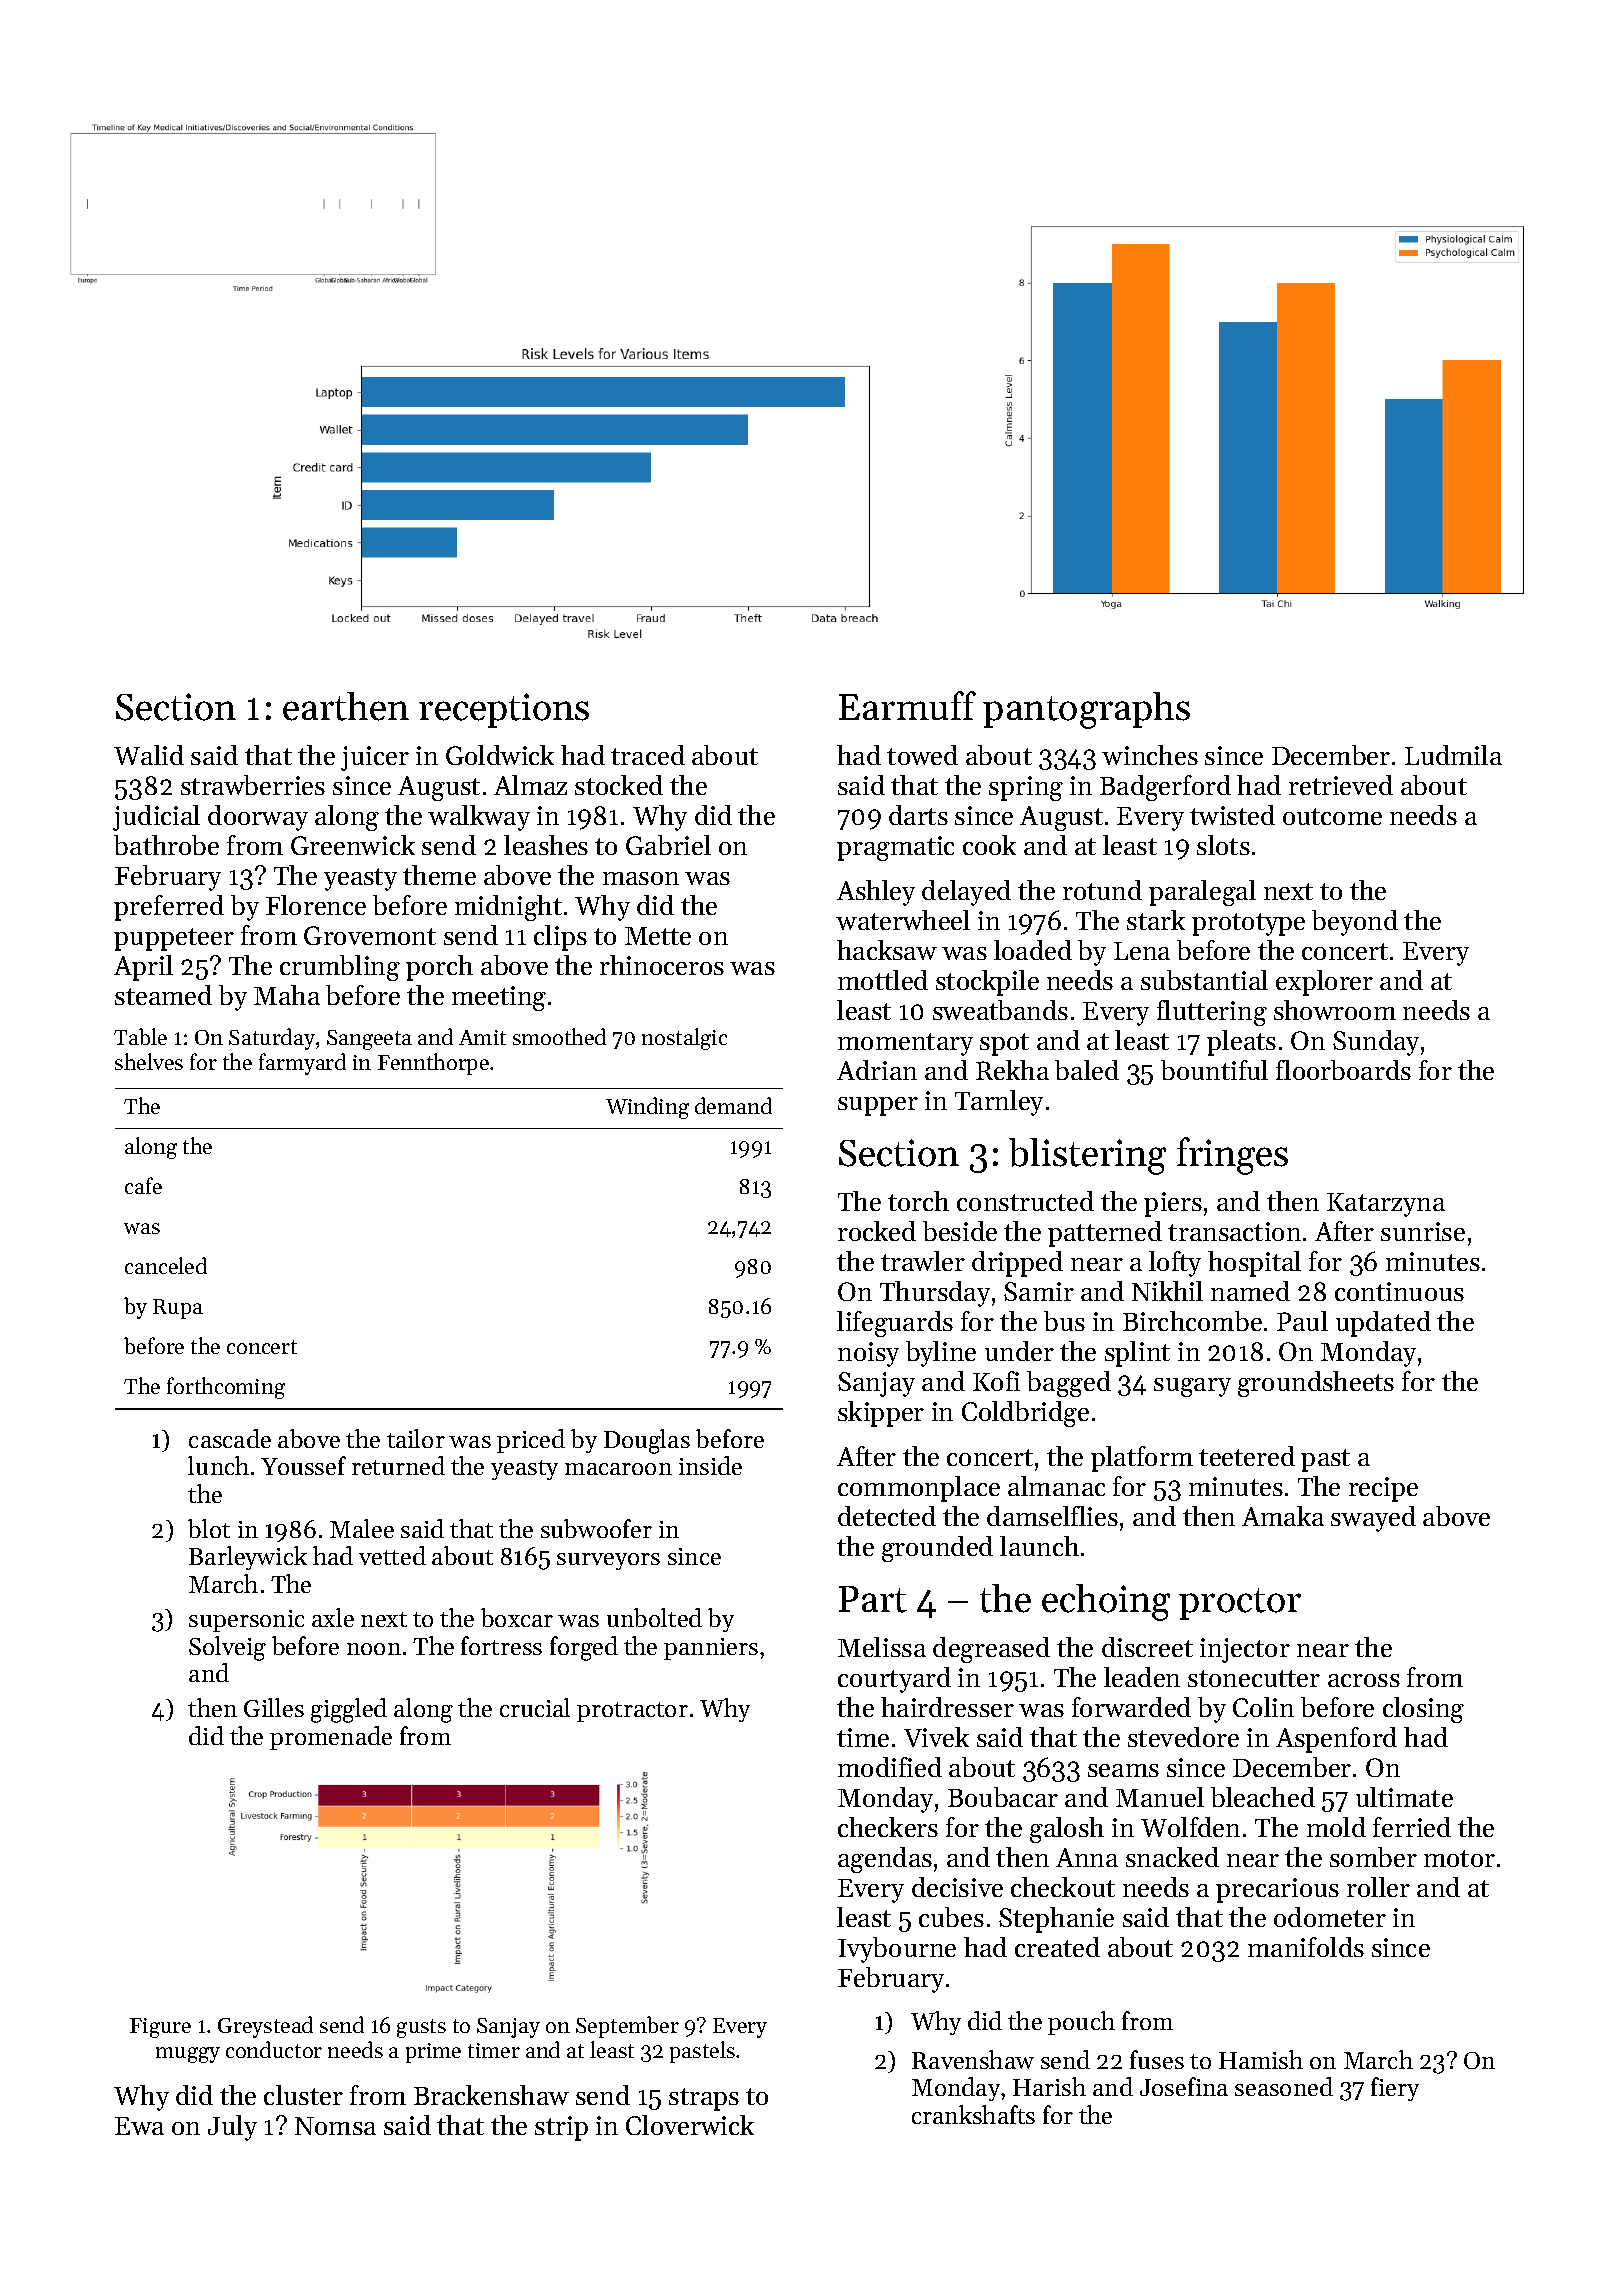 The height and width of the screenshot is (2292, 1620). What do you see at coordinates (253, 785) in the screenshot?
I see `strawberries` at bounding box center [253, 785].
